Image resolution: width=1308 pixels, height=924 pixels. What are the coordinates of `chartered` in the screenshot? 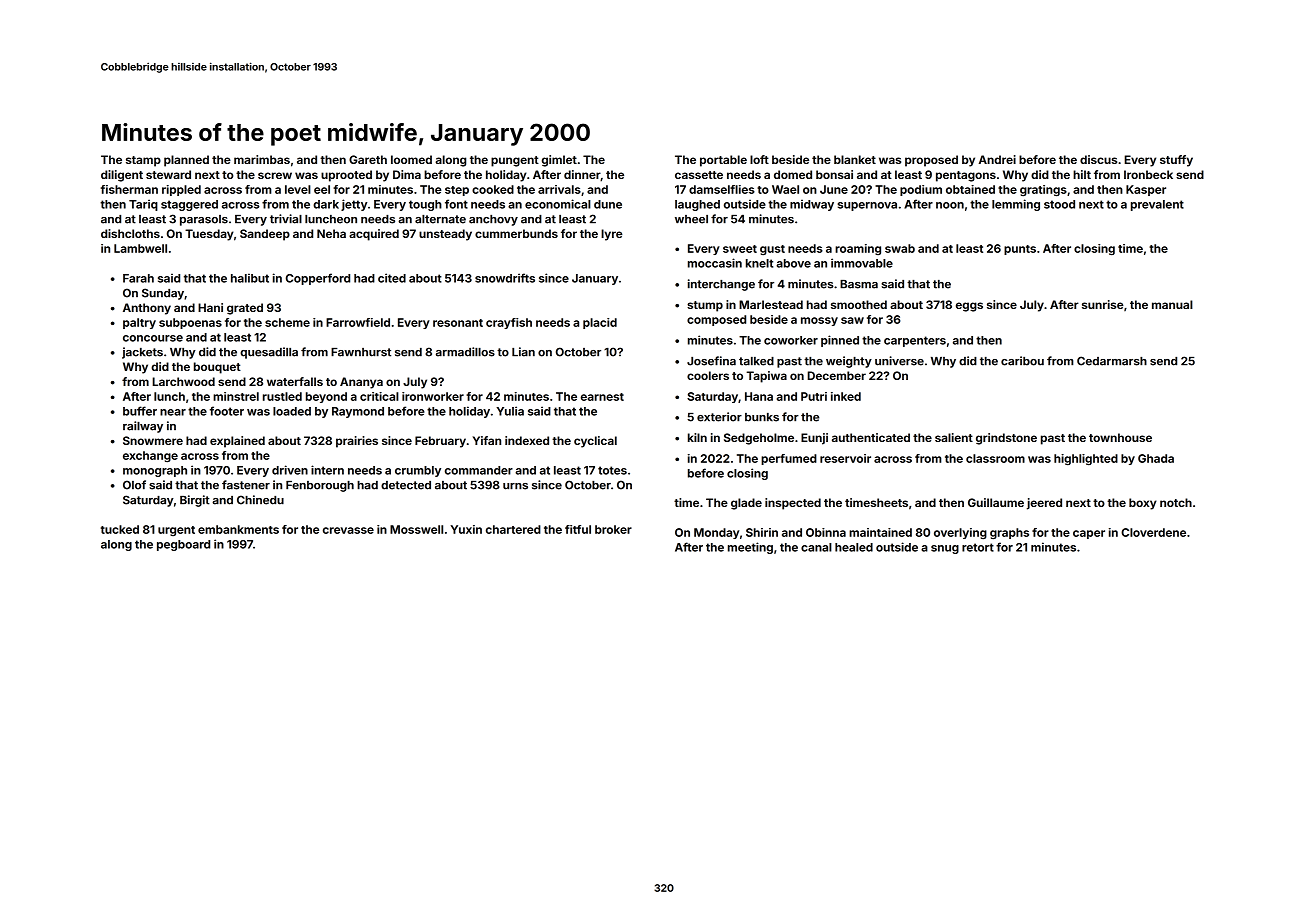 It's located at (513, 529).
